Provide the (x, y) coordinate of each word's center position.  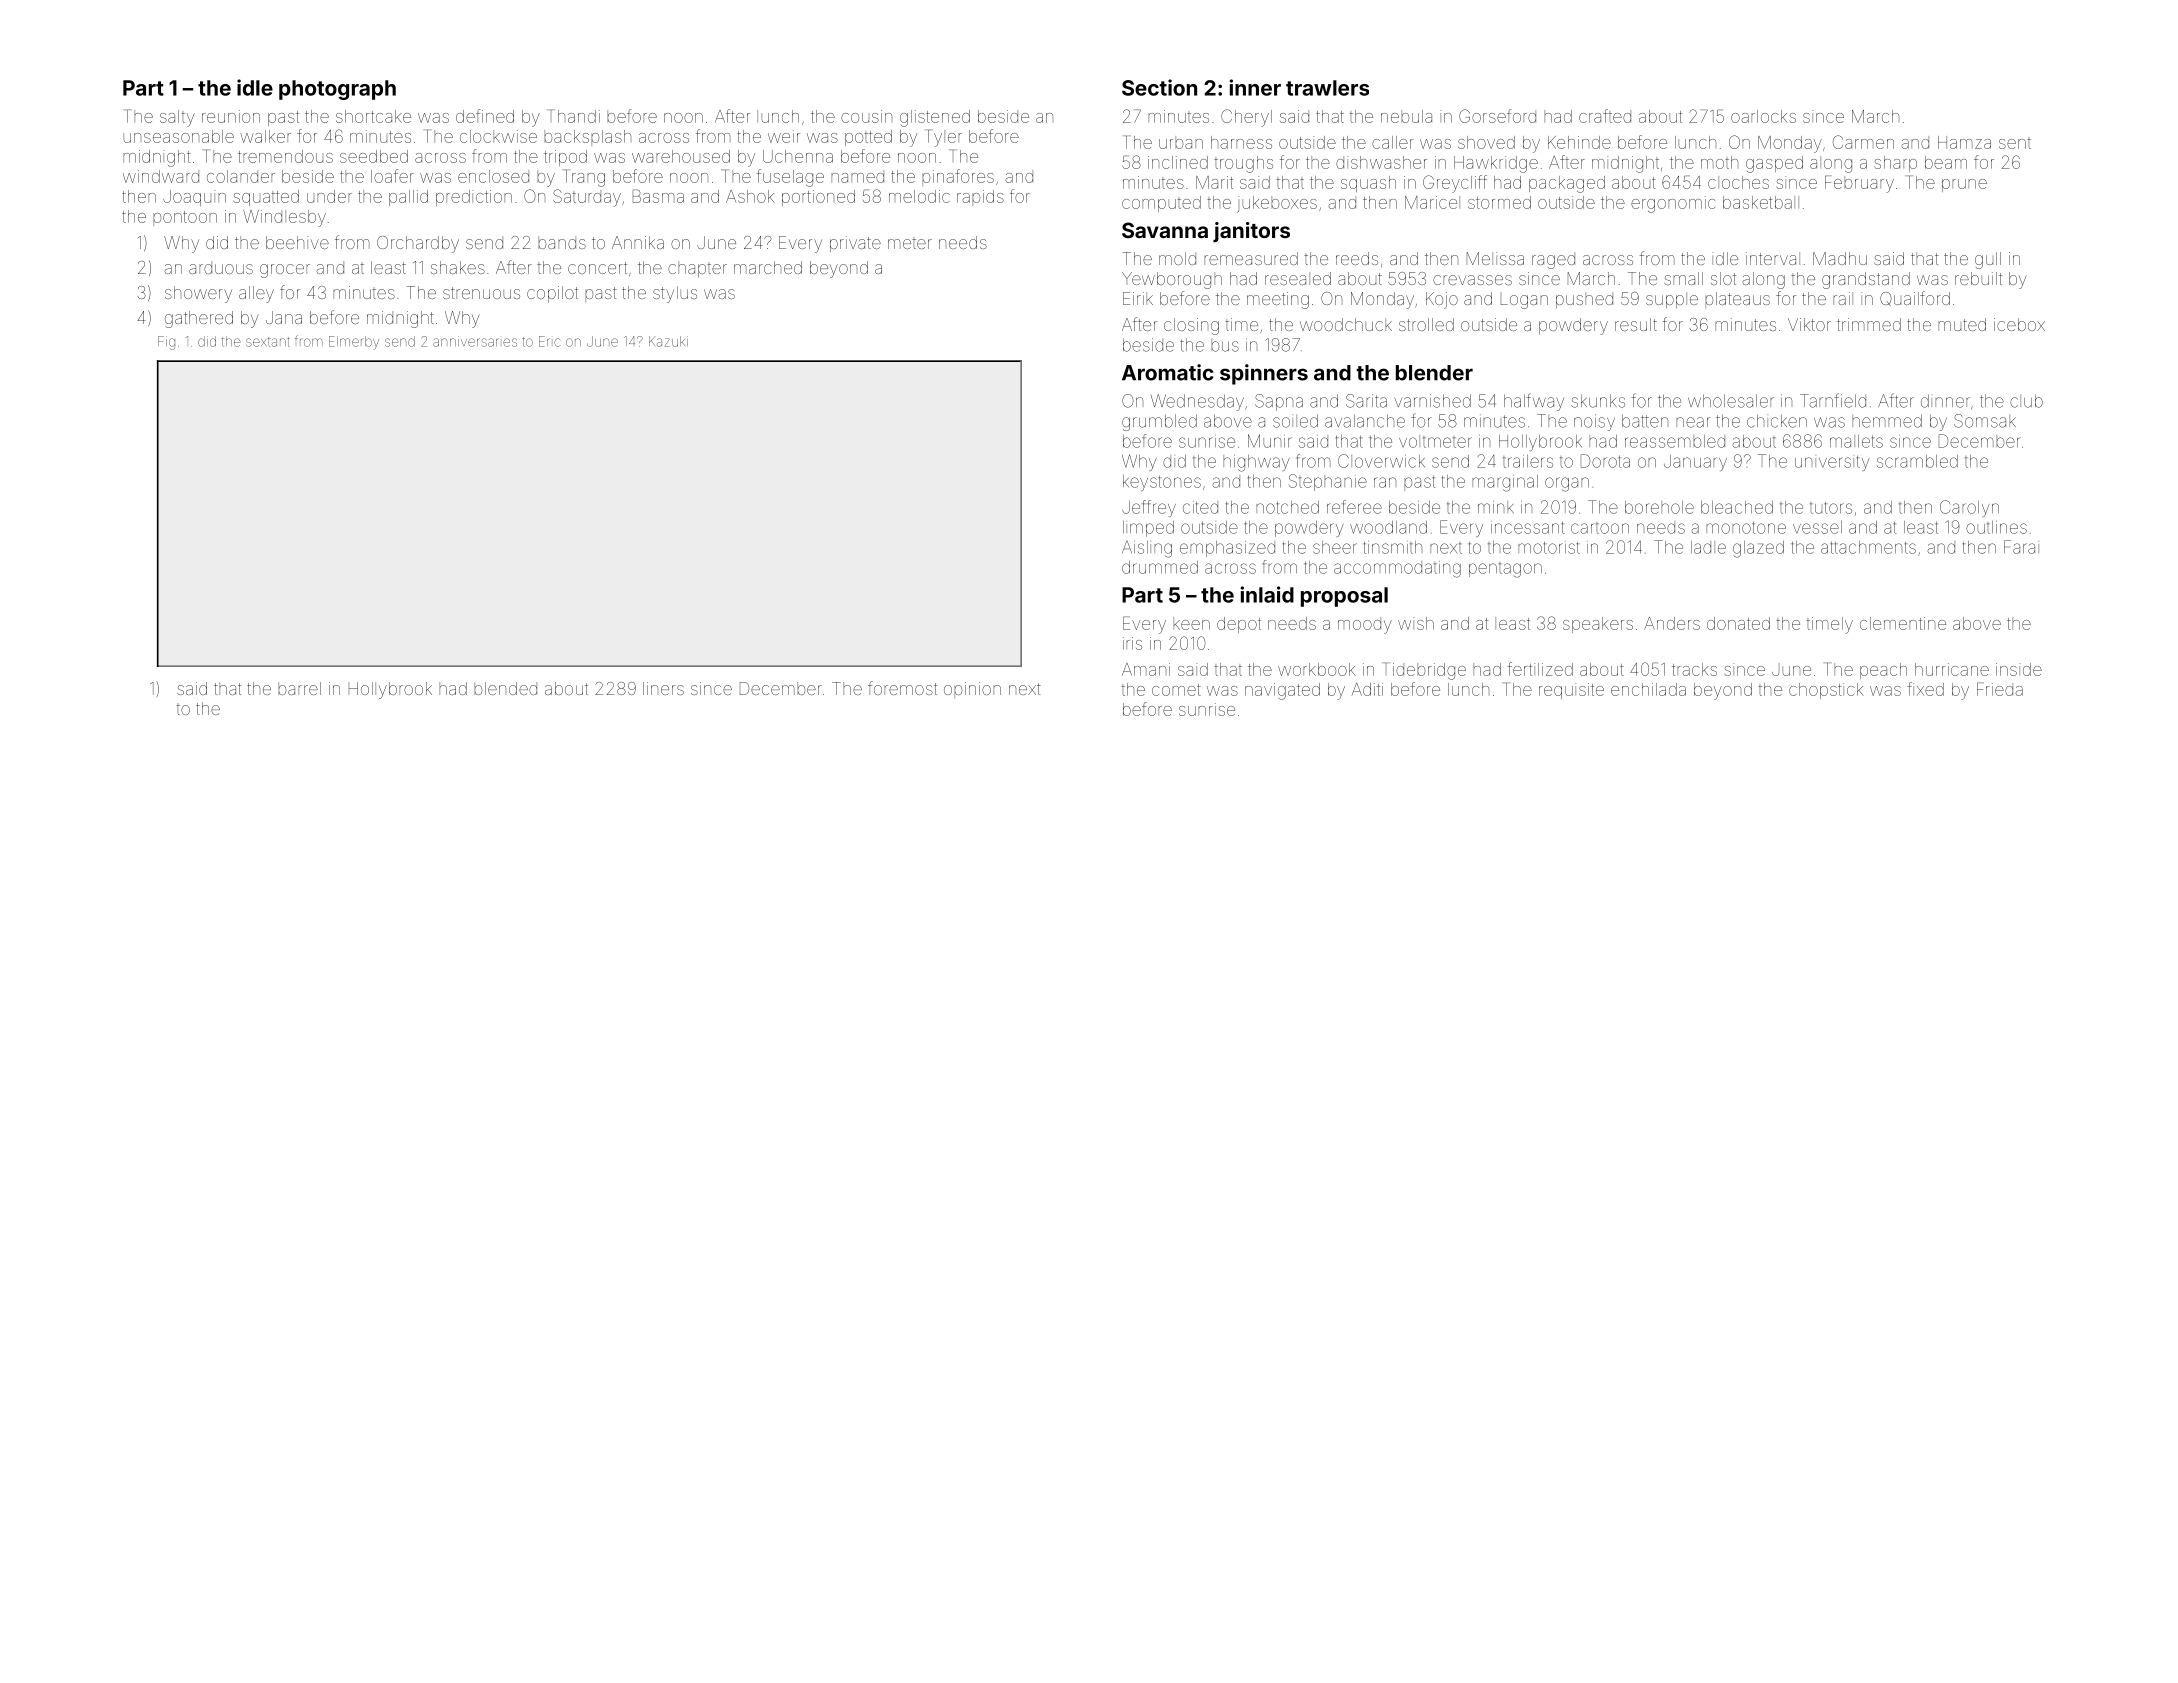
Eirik (1138, 298)
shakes (458, 267)
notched (1287, 507)
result (1636, 324)
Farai (2021, 547)
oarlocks (1763, 116)
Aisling (1147, 549)
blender (1434, 373)
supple (1672, 300)
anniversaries (475, 341)
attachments (1868, 547)
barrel (299, 688)
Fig (166, 343)
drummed (1160, 567)
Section (1159, 87)
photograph (337, 90)
